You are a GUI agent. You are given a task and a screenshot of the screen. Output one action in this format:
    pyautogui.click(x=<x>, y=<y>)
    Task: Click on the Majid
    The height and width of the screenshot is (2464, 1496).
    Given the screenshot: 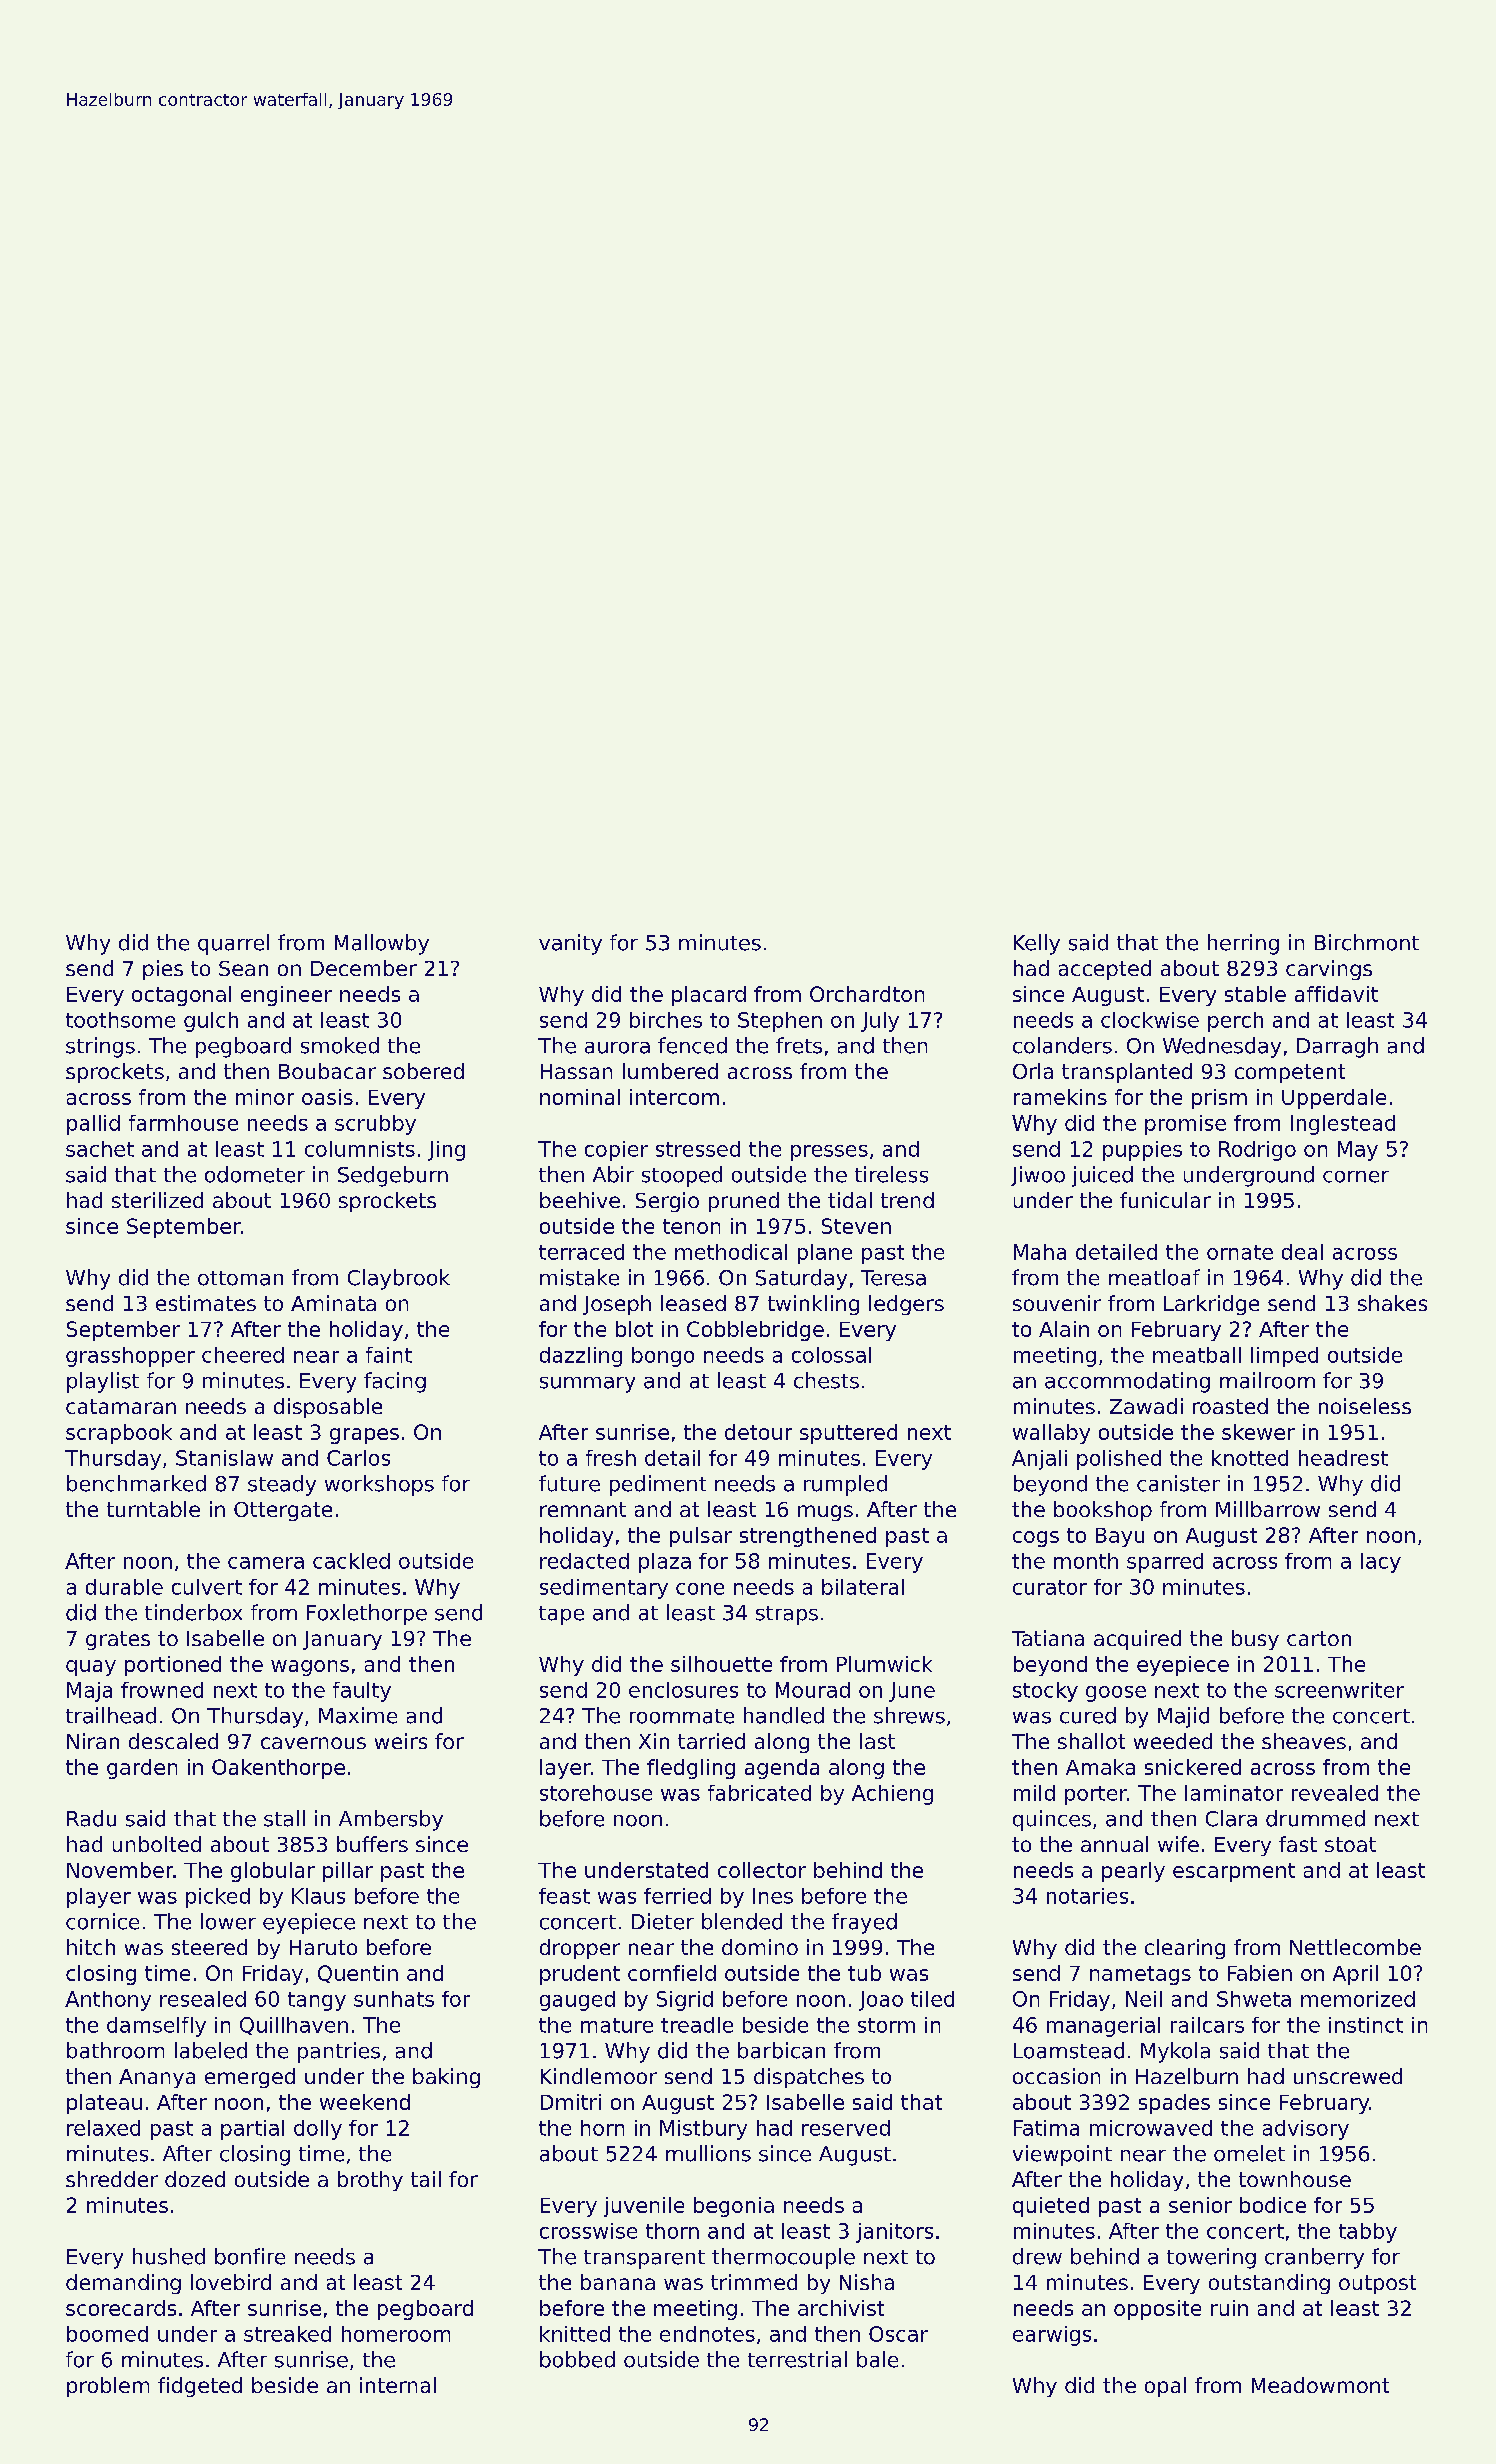 What is the action you would take?
    pyautogui.click(x=1183, y=1717)
